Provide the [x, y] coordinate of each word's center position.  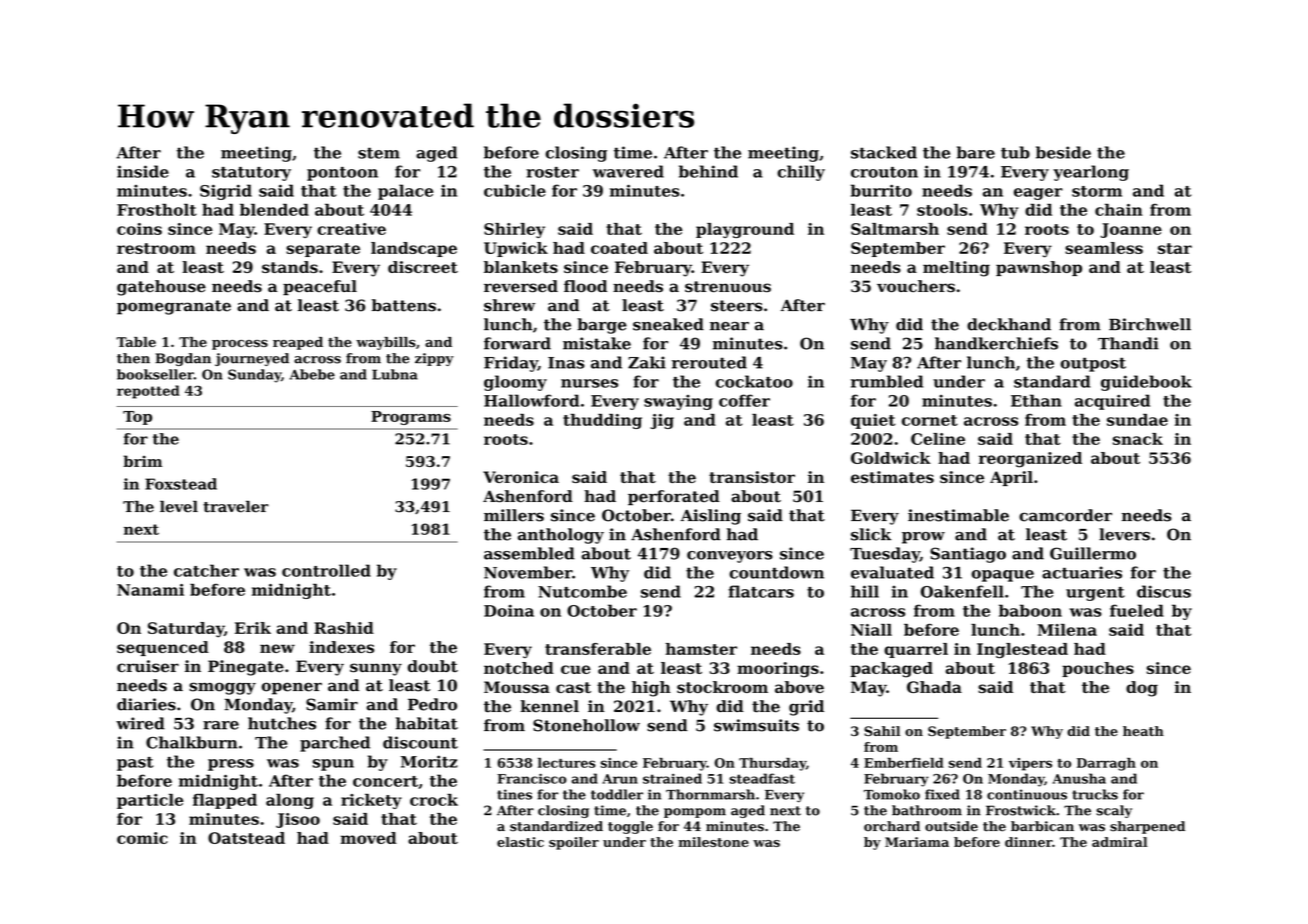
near [729, 326]
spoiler [574, 843]
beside [1063, 152]
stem [379, 153]
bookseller [155, 374]
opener [292, 688]
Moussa [517, 687]
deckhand [1009, 324]
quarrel [916, 650]
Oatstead [246, 838]
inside [143, 171]
